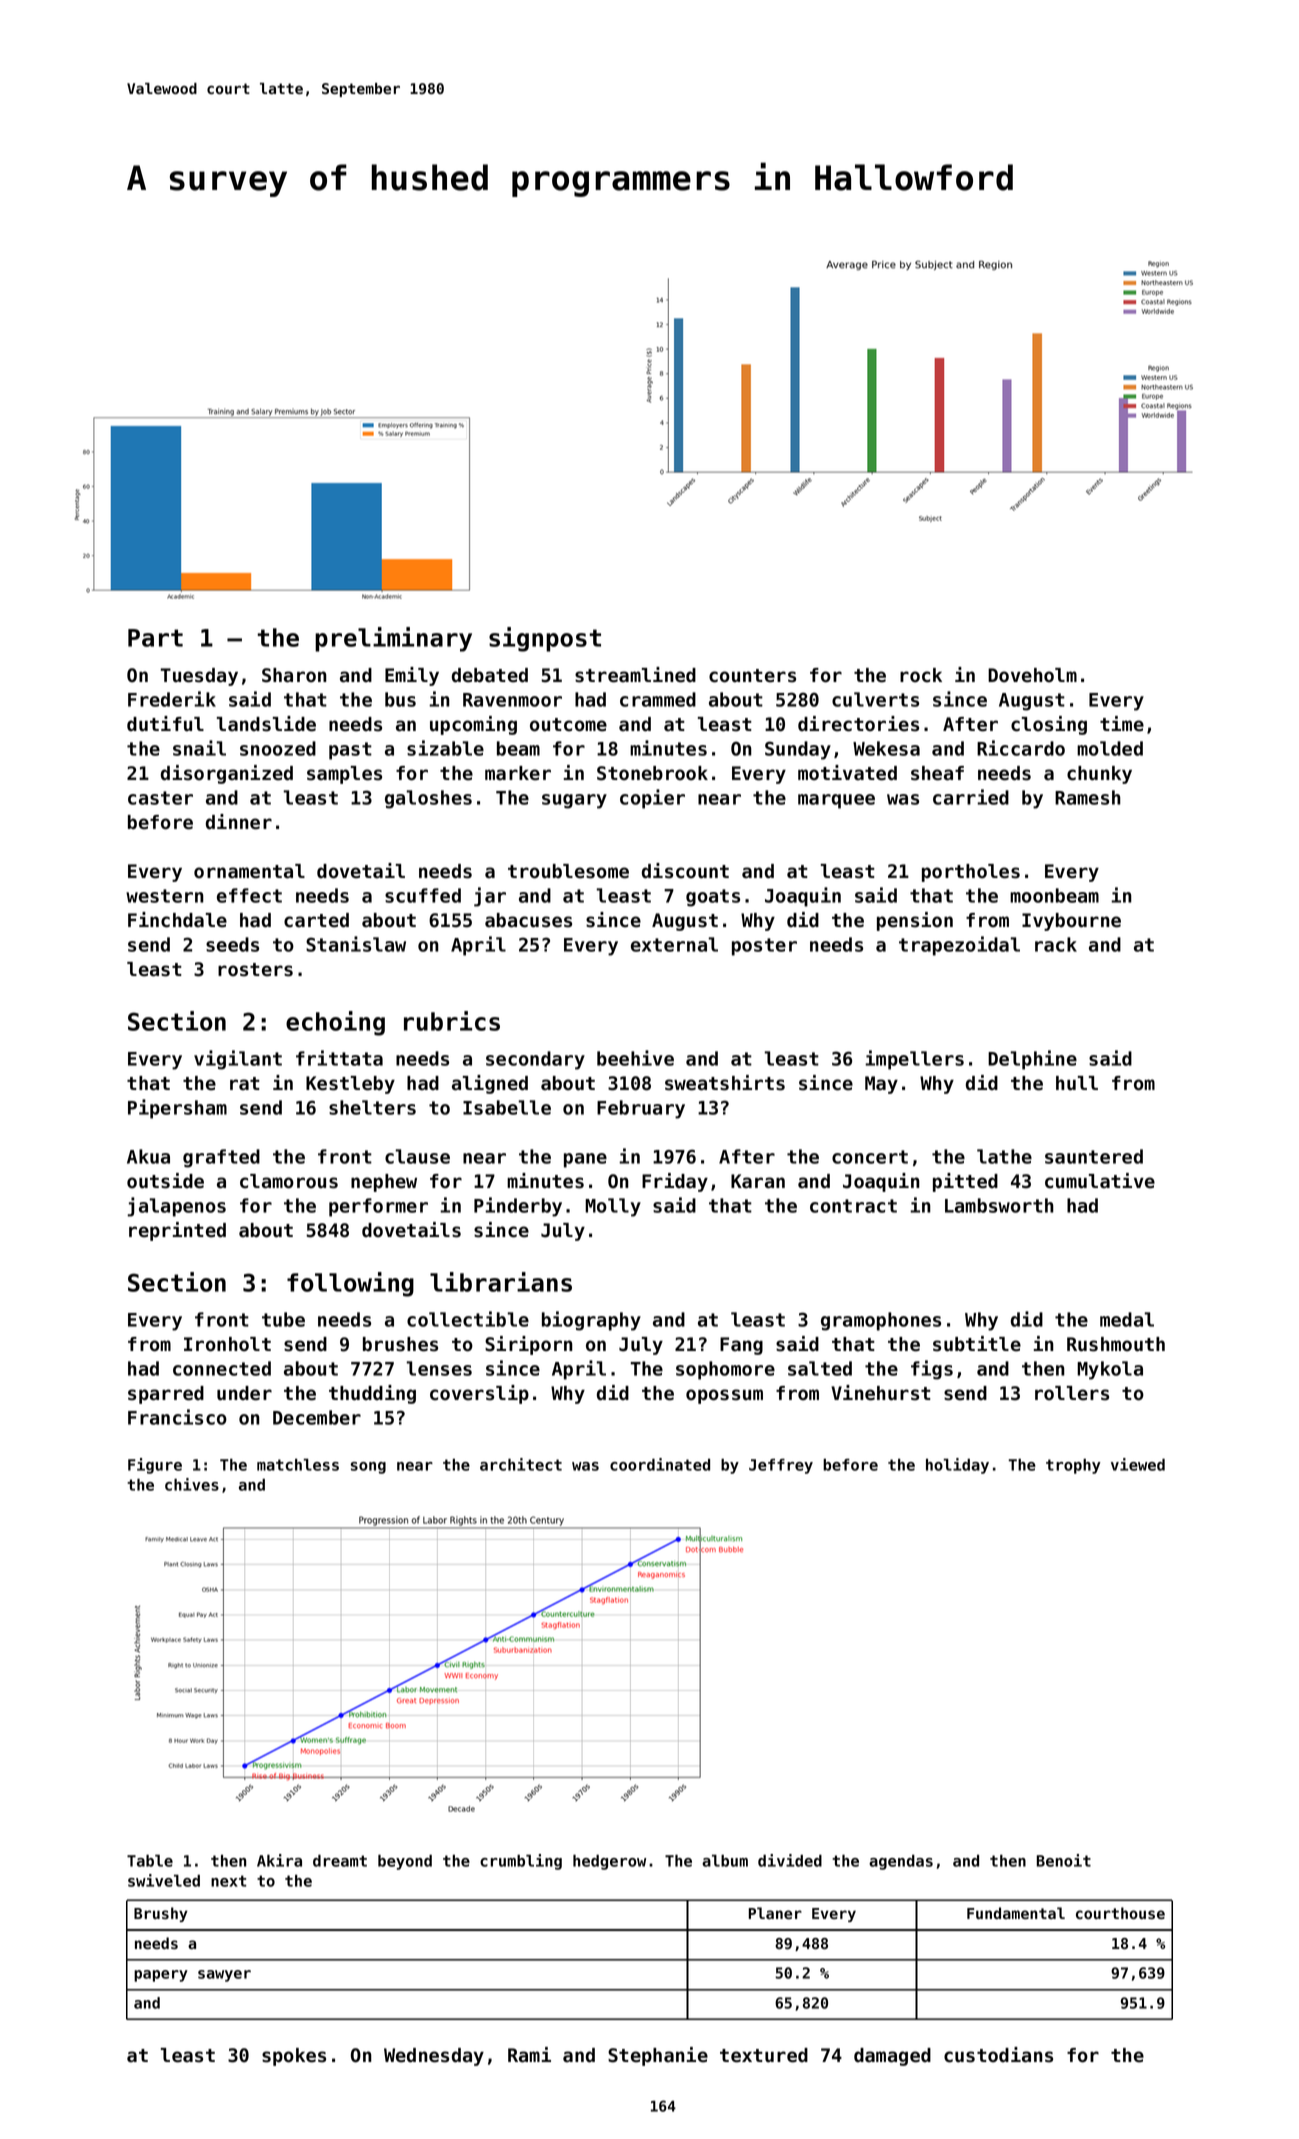  I want to click on Fang, so click(741, 1346).
